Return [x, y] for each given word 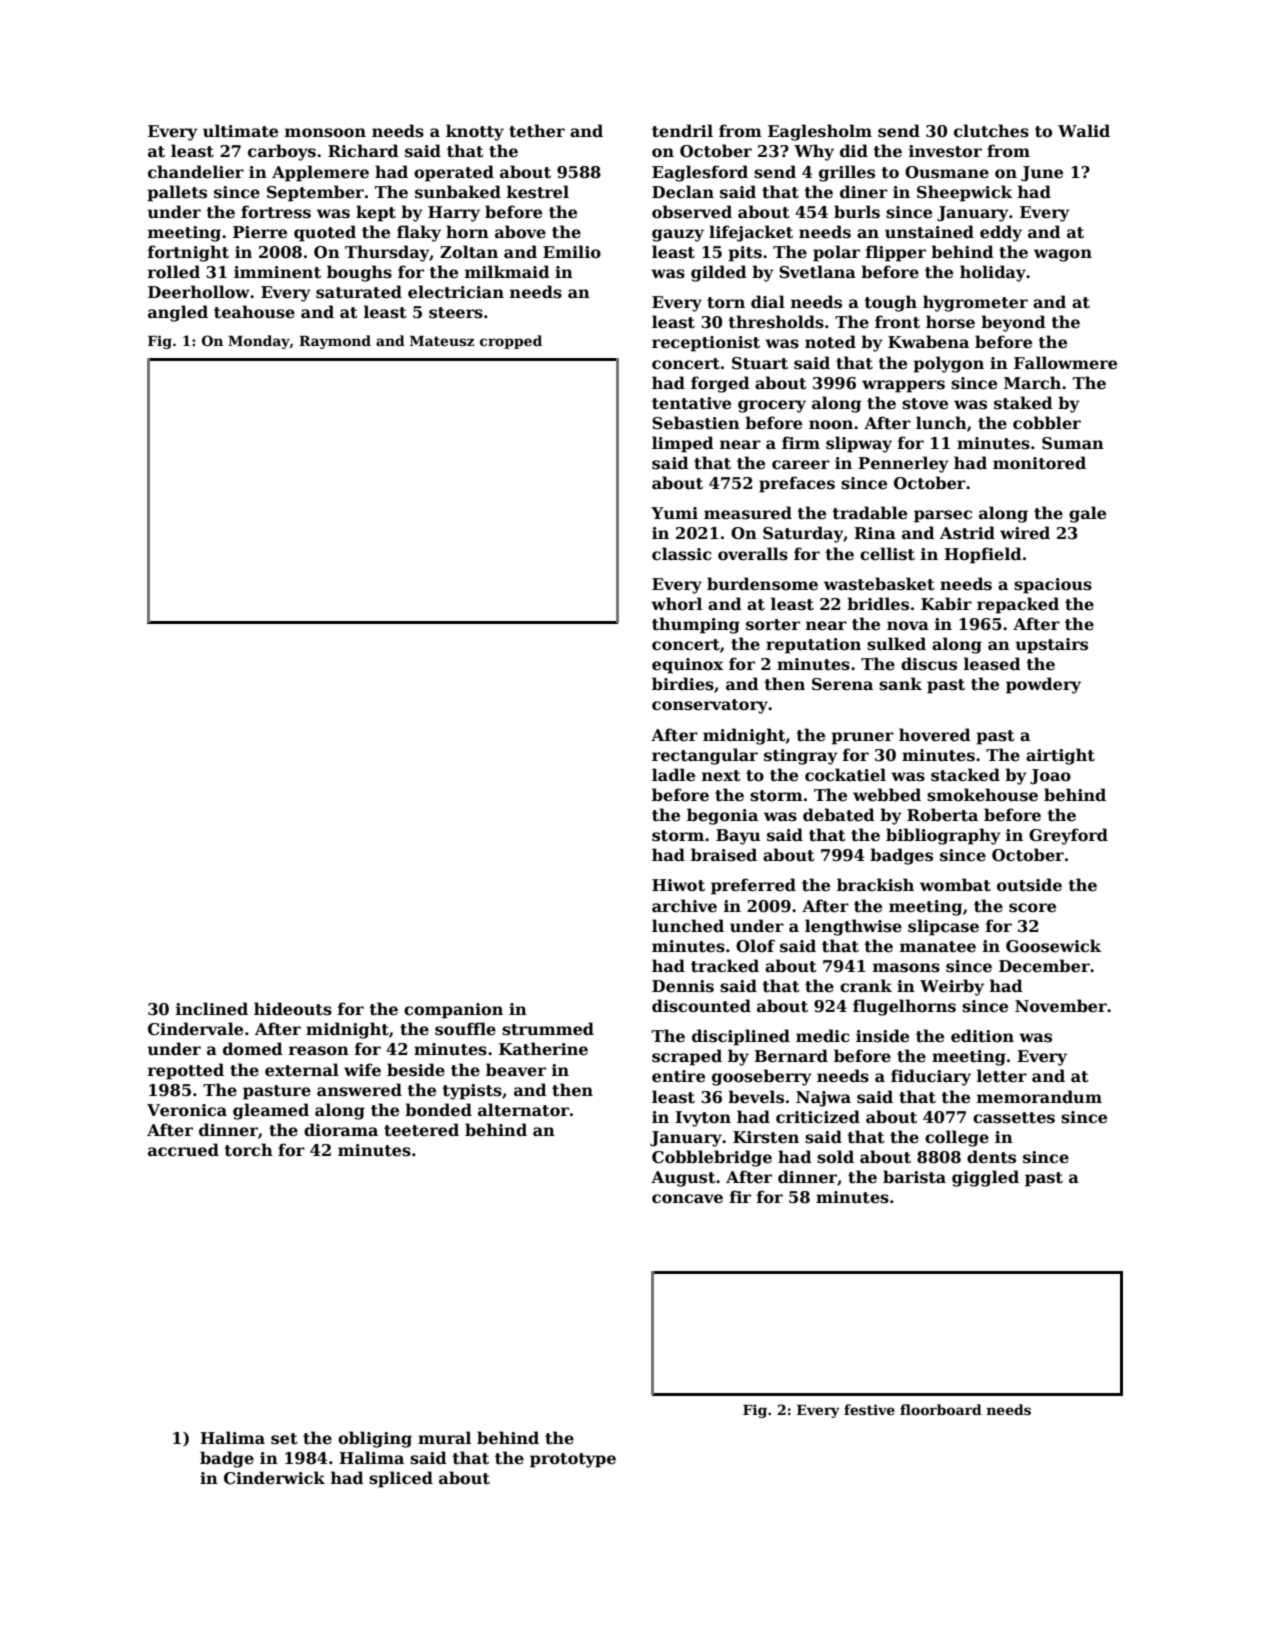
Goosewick [1053, 946]
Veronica [187, 1110]
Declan [683, 192]
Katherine [543, 1049]
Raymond [335, 342]
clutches [991, 131]
